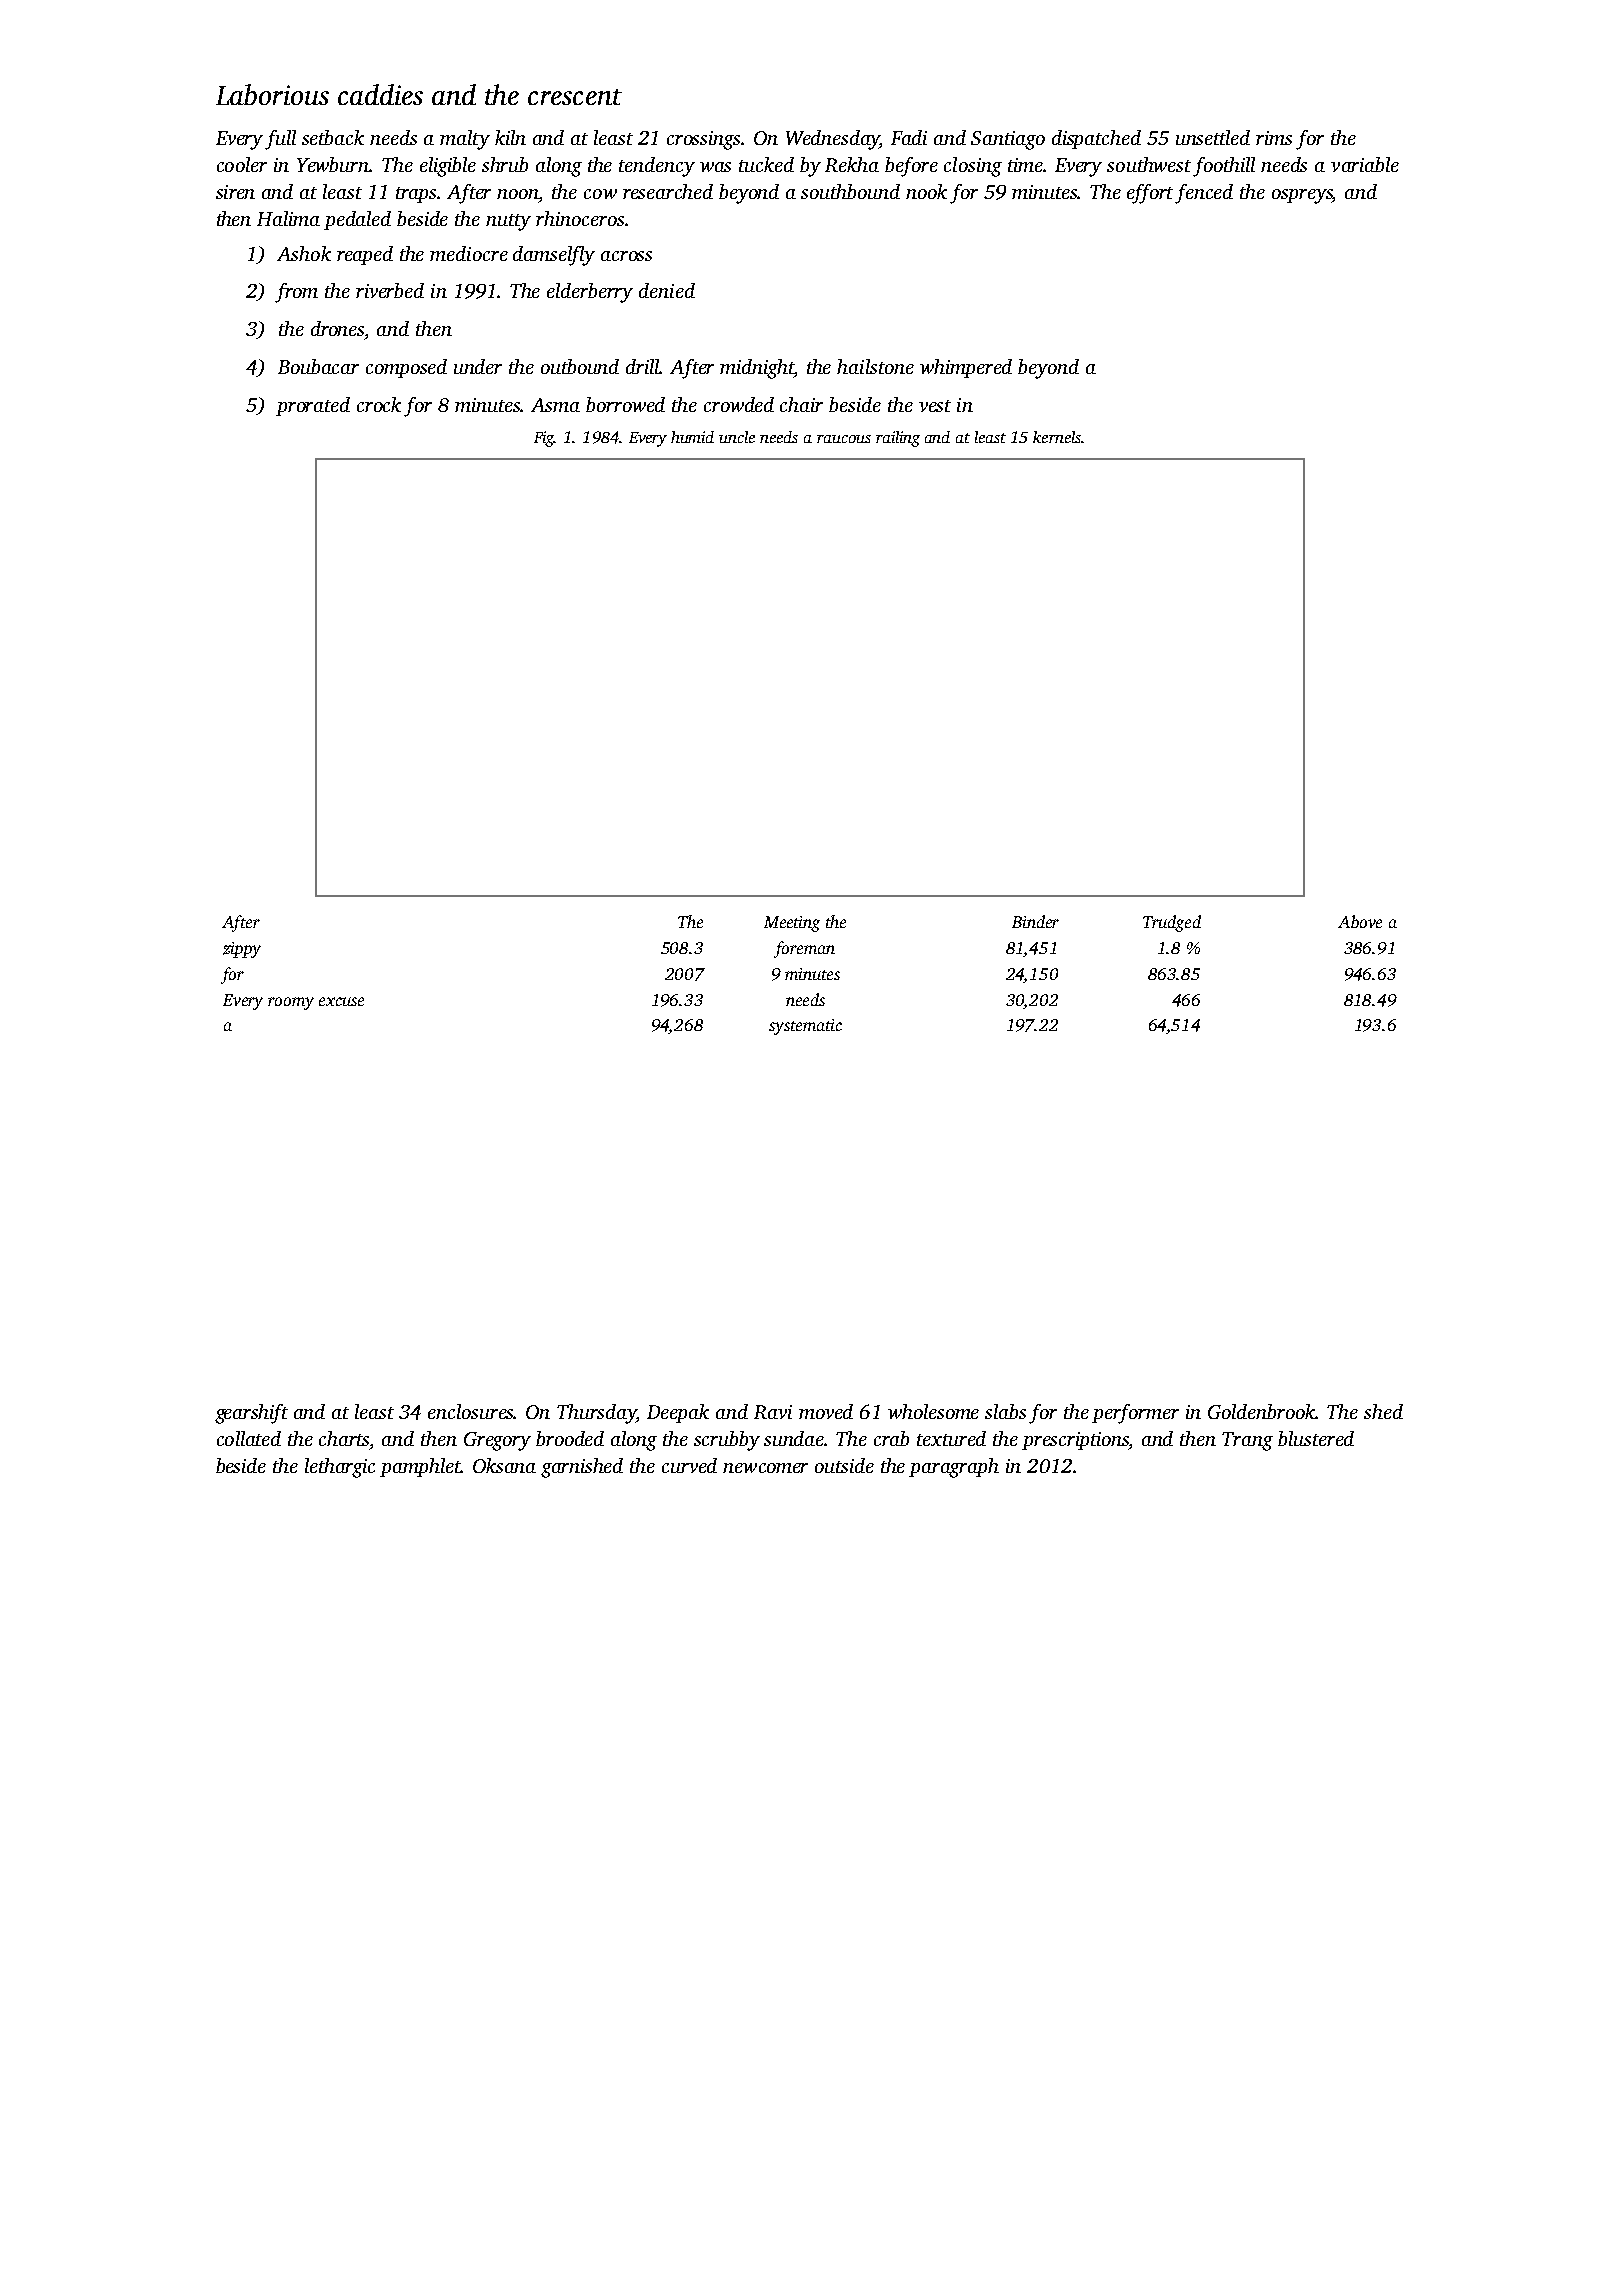 The width and height of the screenshot is (1620, 2292). I want to click on researched, so click(668, 191).
